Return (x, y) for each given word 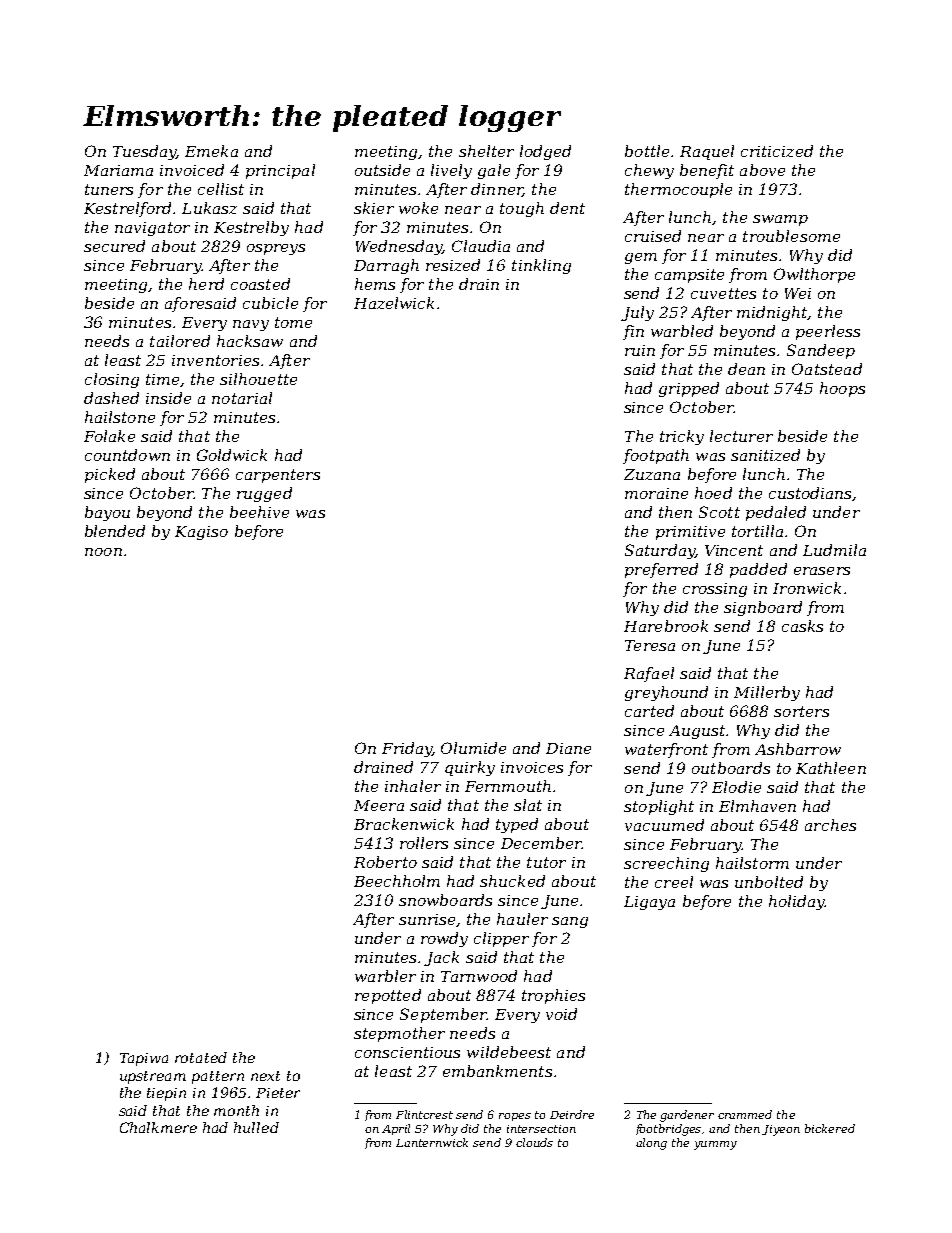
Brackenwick (404, 824)
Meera (379, 805)
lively (451, 171)
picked (110, 475)
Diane (568, 748)
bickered (830, 1128)
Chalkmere (158, 1127)
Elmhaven (757, 806)
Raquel (707, 152)
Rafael (649, 674)
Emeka (211, 151)
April (396, 1129)
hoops (842, 389)
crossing (715, 590)
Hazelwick (394, 303)
